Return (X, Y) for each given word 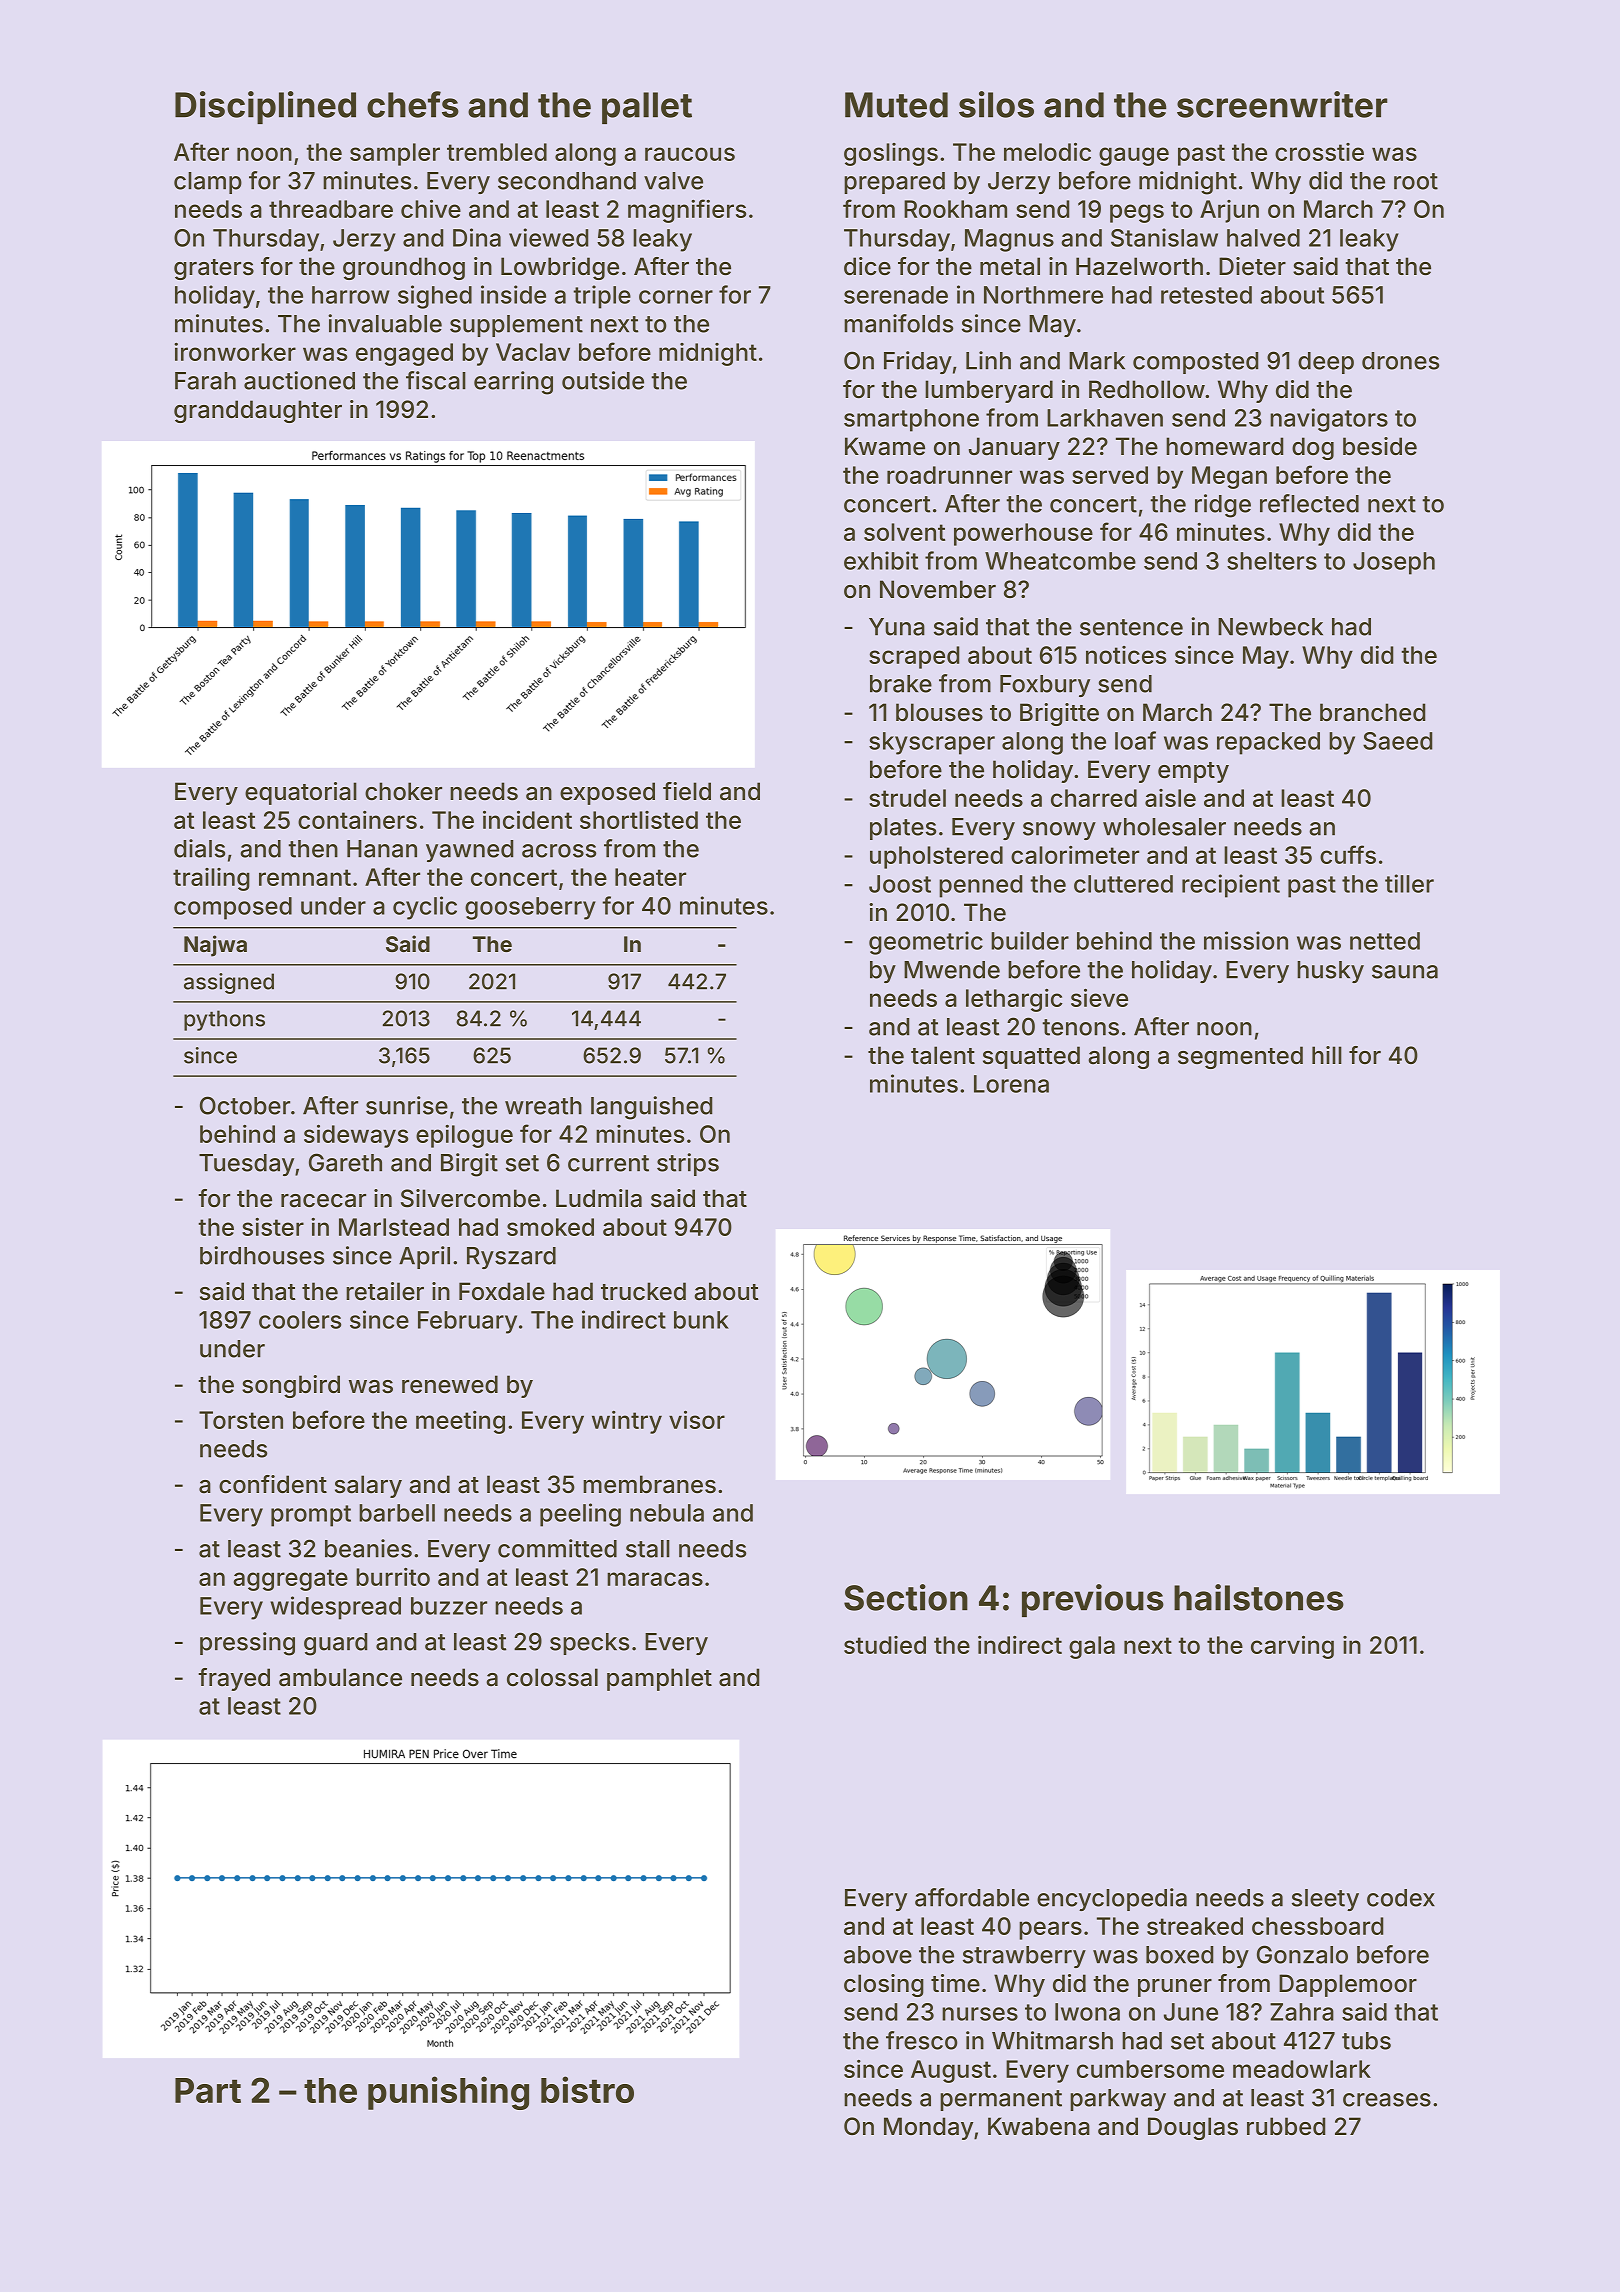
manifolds (898, 323)
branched (1372, 712)
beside (1380, 446)
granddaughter (258, 411)
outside (603, 380)
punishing (448, 2093)
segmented (1240, 1057)
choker (403, 791)
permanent (1001, 2100)
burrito (393, 1577)
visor (697, 1420)
